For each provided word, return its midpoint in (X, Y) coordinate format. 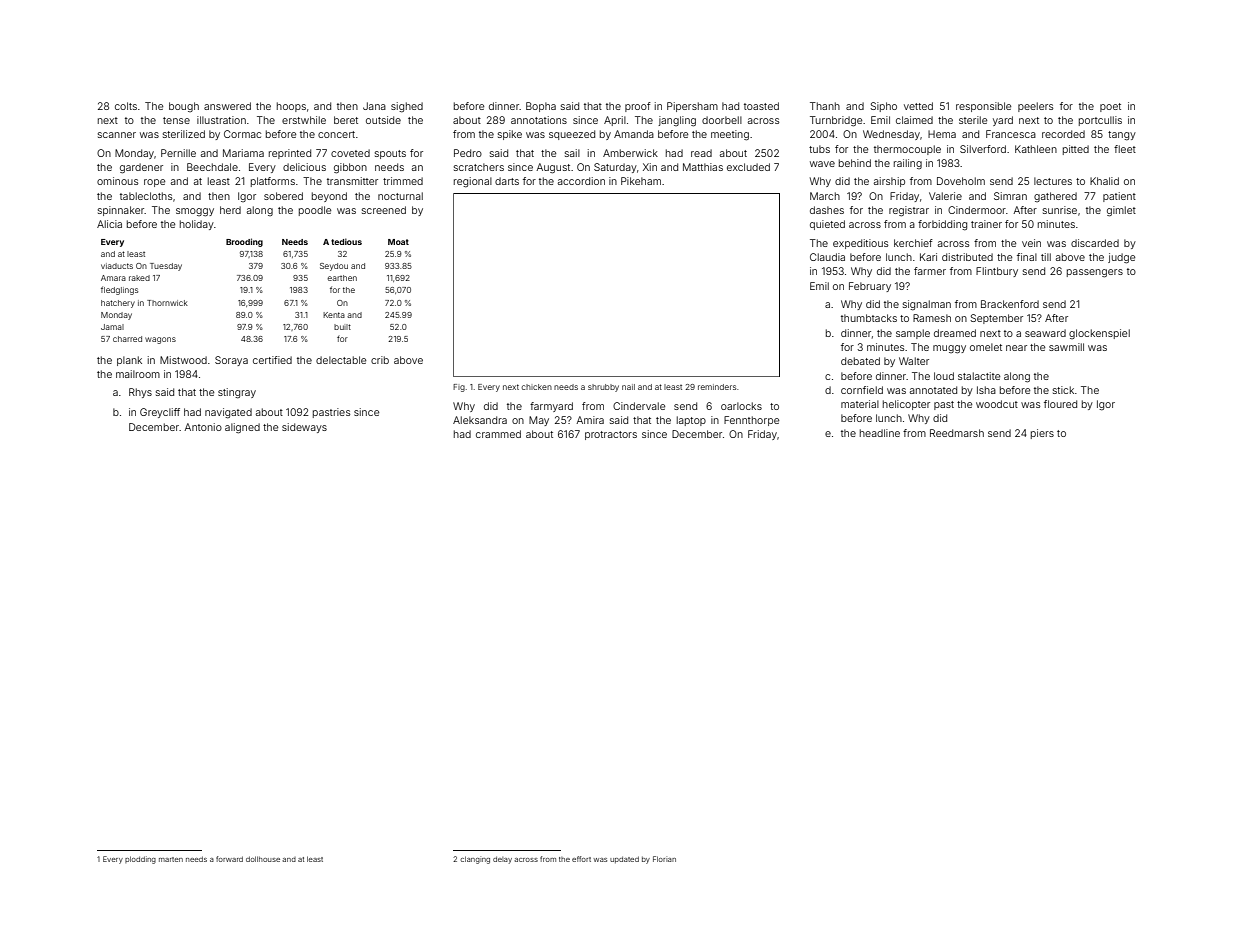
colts (126, 106)
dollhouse (263, 859)
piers (1042, 434)
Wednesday (891, 135)
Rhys (140, 393)
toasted (761, 106)
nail (628, 387)
